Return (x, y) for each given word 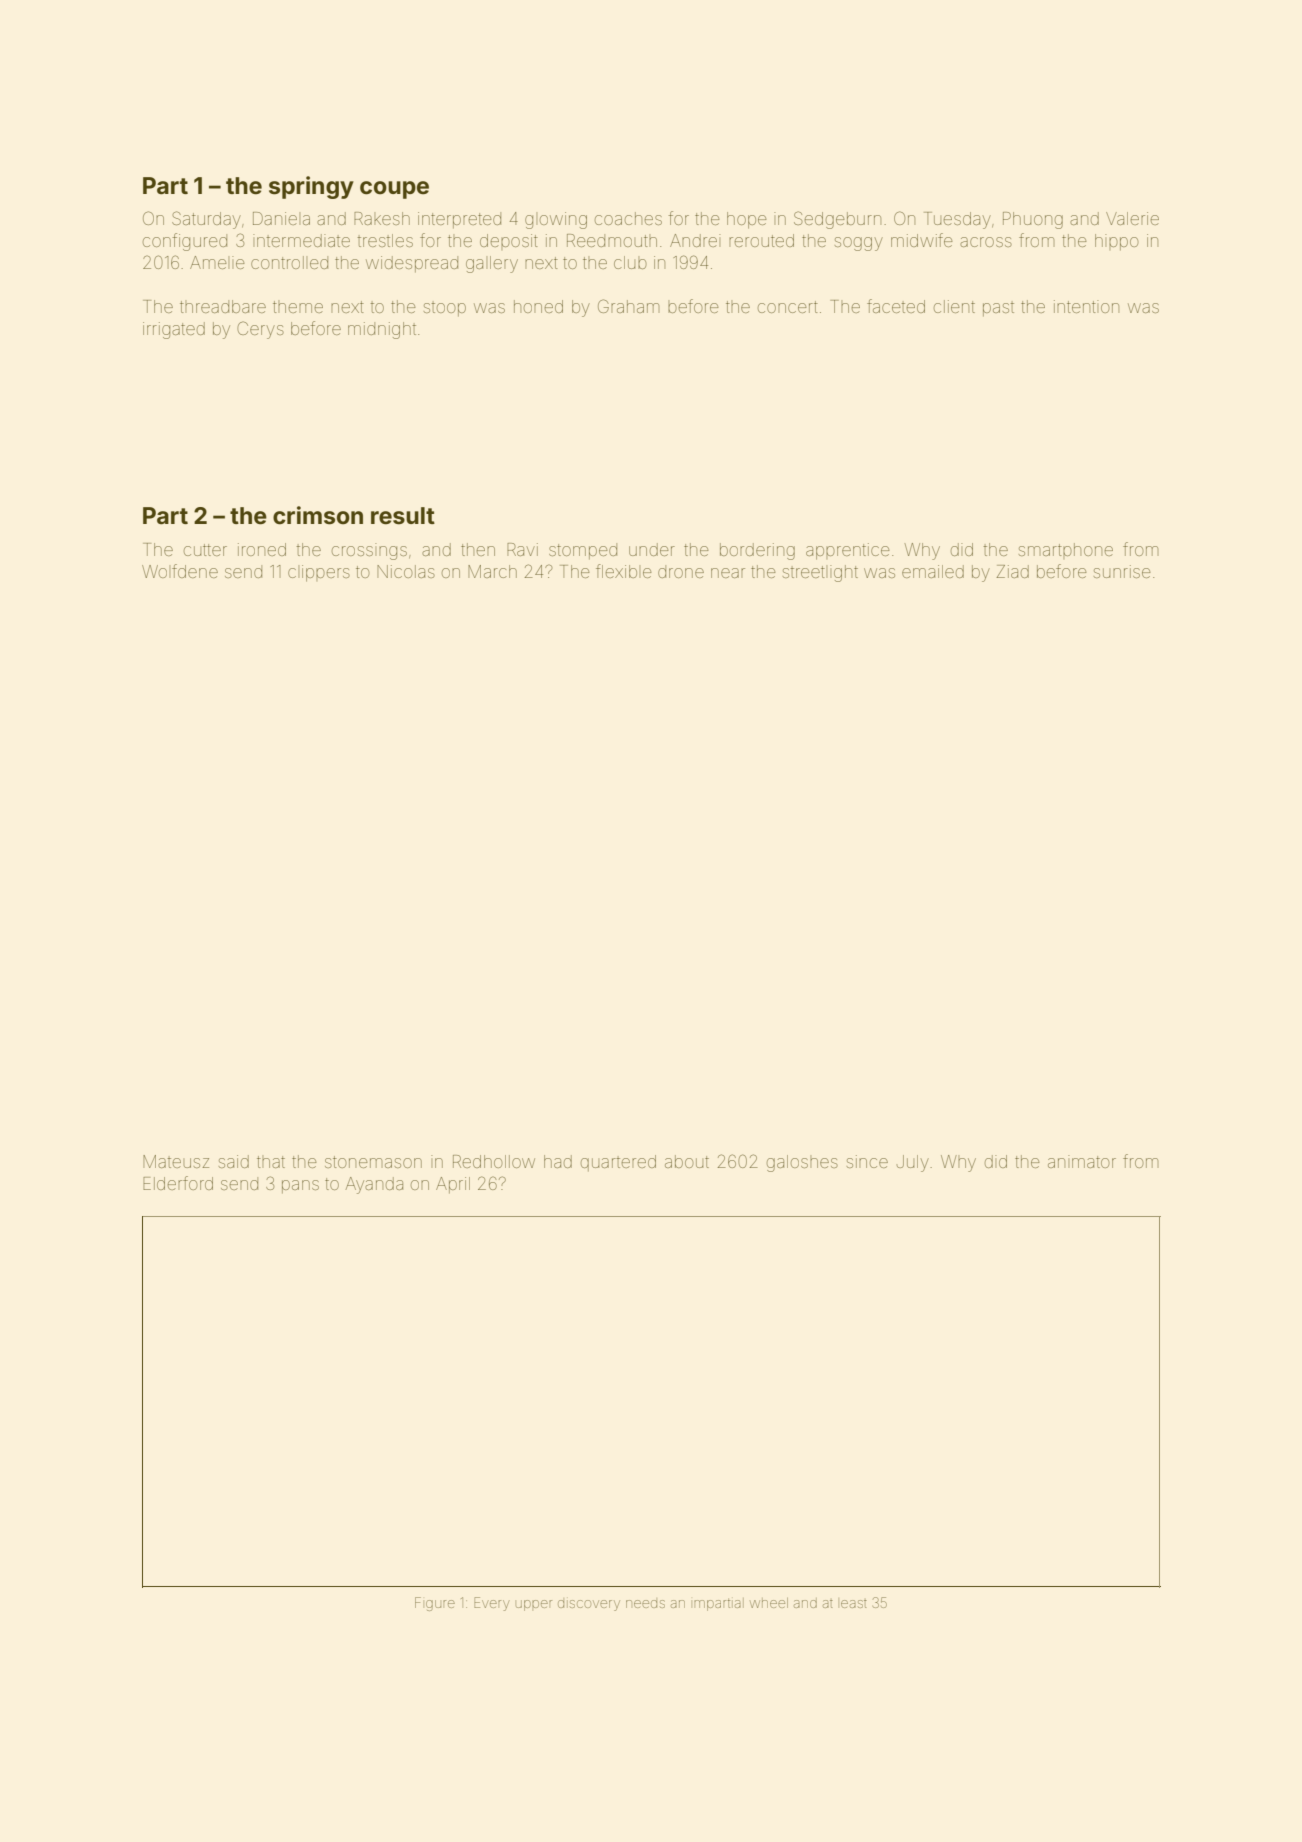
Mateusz (176, 1161)
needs (645, 1604)
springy (311, 187)
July (912, 1163)
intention (1086, 306)
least (854, 1604)
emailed (933, 571)
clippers (319, 573)
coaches (628, 218)
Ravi (522, 549)
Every (492, 1604)
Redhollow (494, 1161)
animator (1082, 1161)
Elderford (178, 1183)
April (453, 1185)
